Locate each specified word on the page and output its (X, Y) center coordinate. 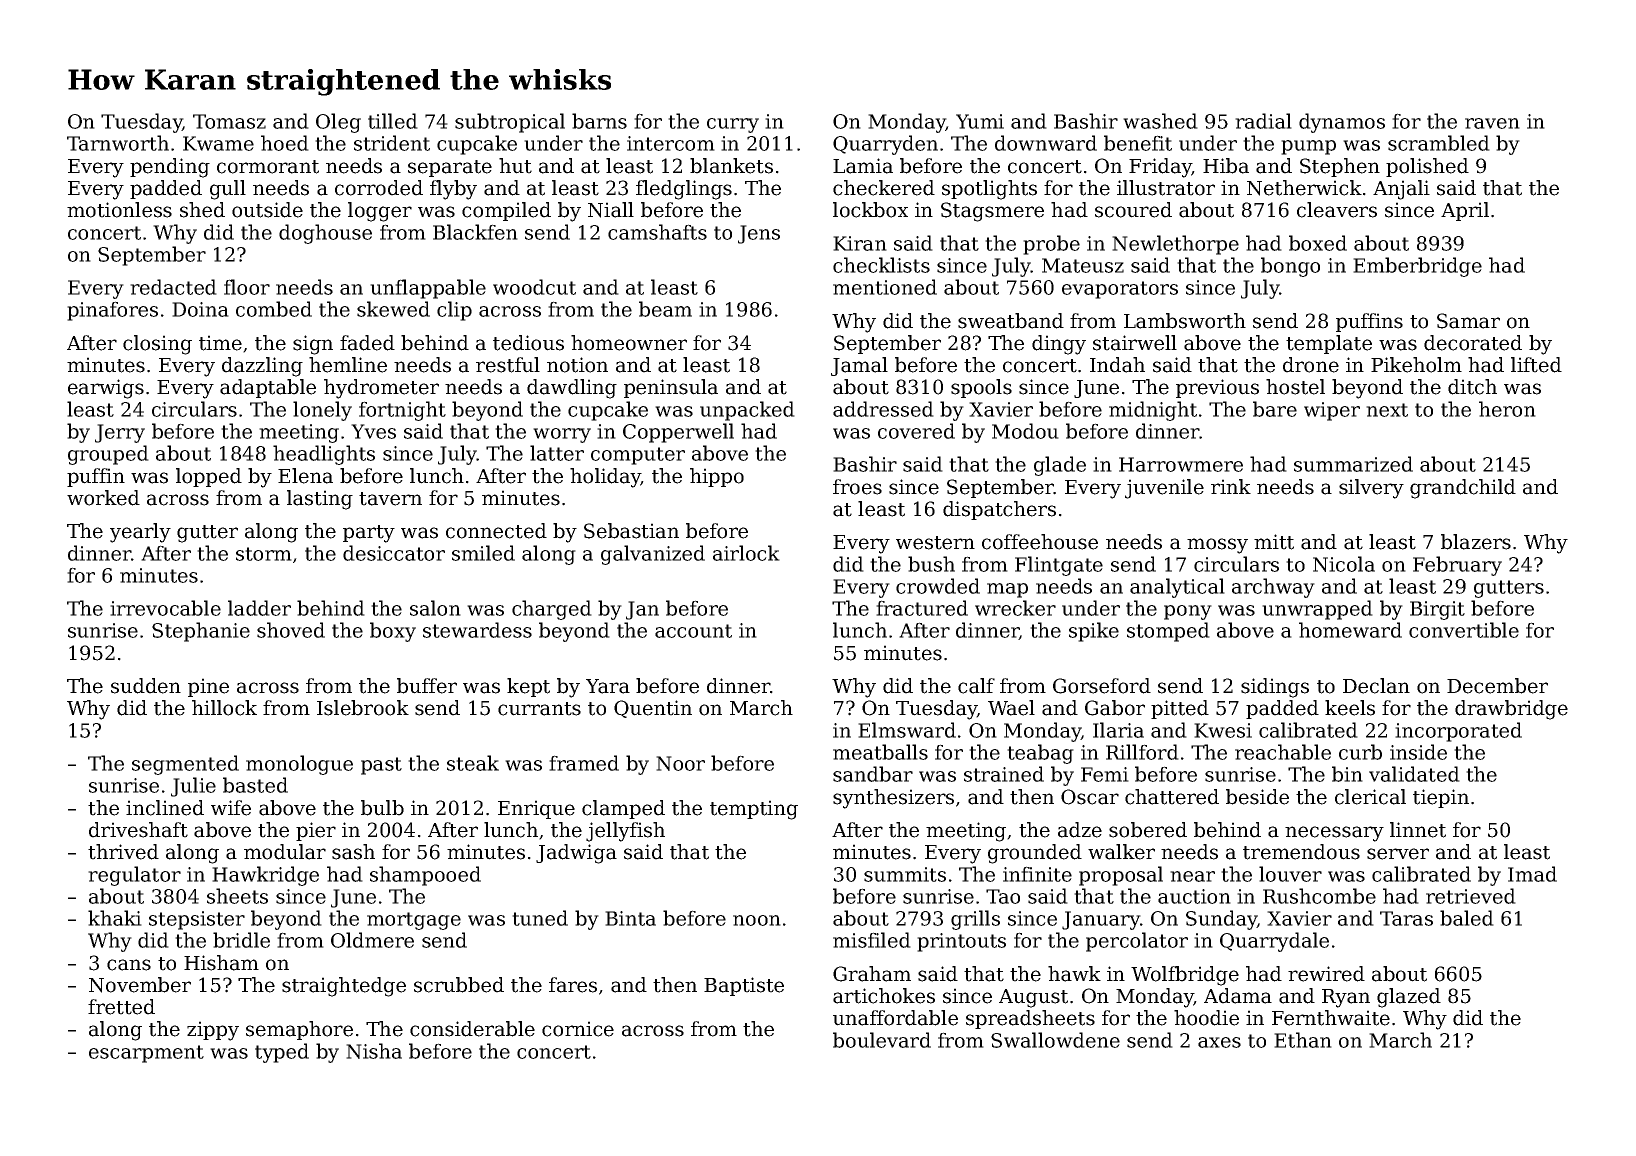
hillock (224, 708)
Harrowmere (1181, 464)
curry (733, 125)
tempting (754, 810)
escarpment (146, 1054)
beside (1257, 797)
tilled (393, 121)
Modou (1025, 431)
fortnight (402, 411)
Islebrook (363, 708)
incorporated (1458, 732)
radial (1263, 121)
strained (1004, 774)
